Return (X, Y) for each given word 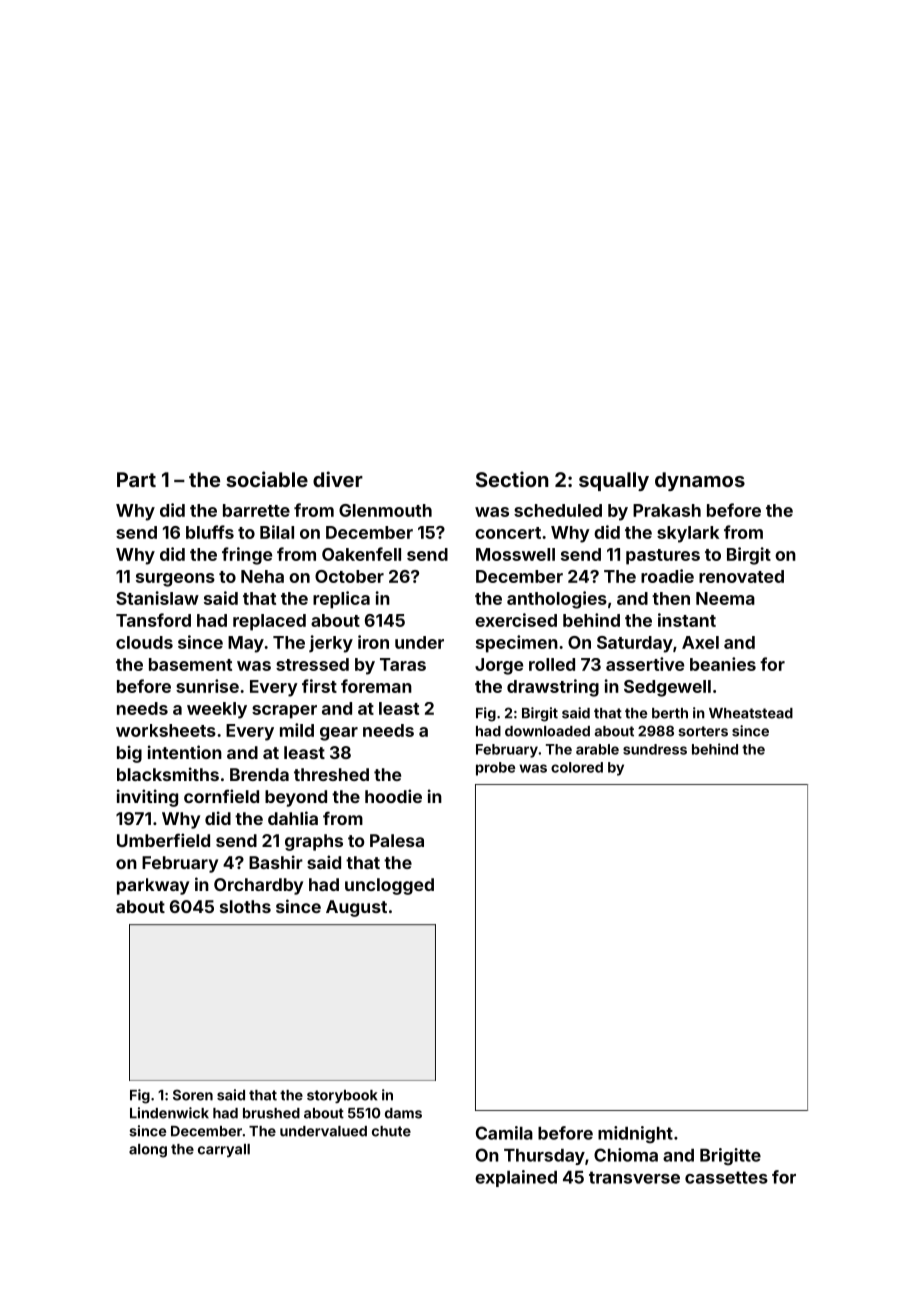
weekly (217, 710)
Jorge (499, 666)
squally (614, 481)
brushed (271, 1113)
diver (338, 479)
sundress (655, 749)
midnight (635, 1135)
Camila (504, 1133)
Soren (193, 1095)
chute (391, 1131)
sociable (267, 479)
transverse (634, 1177)
